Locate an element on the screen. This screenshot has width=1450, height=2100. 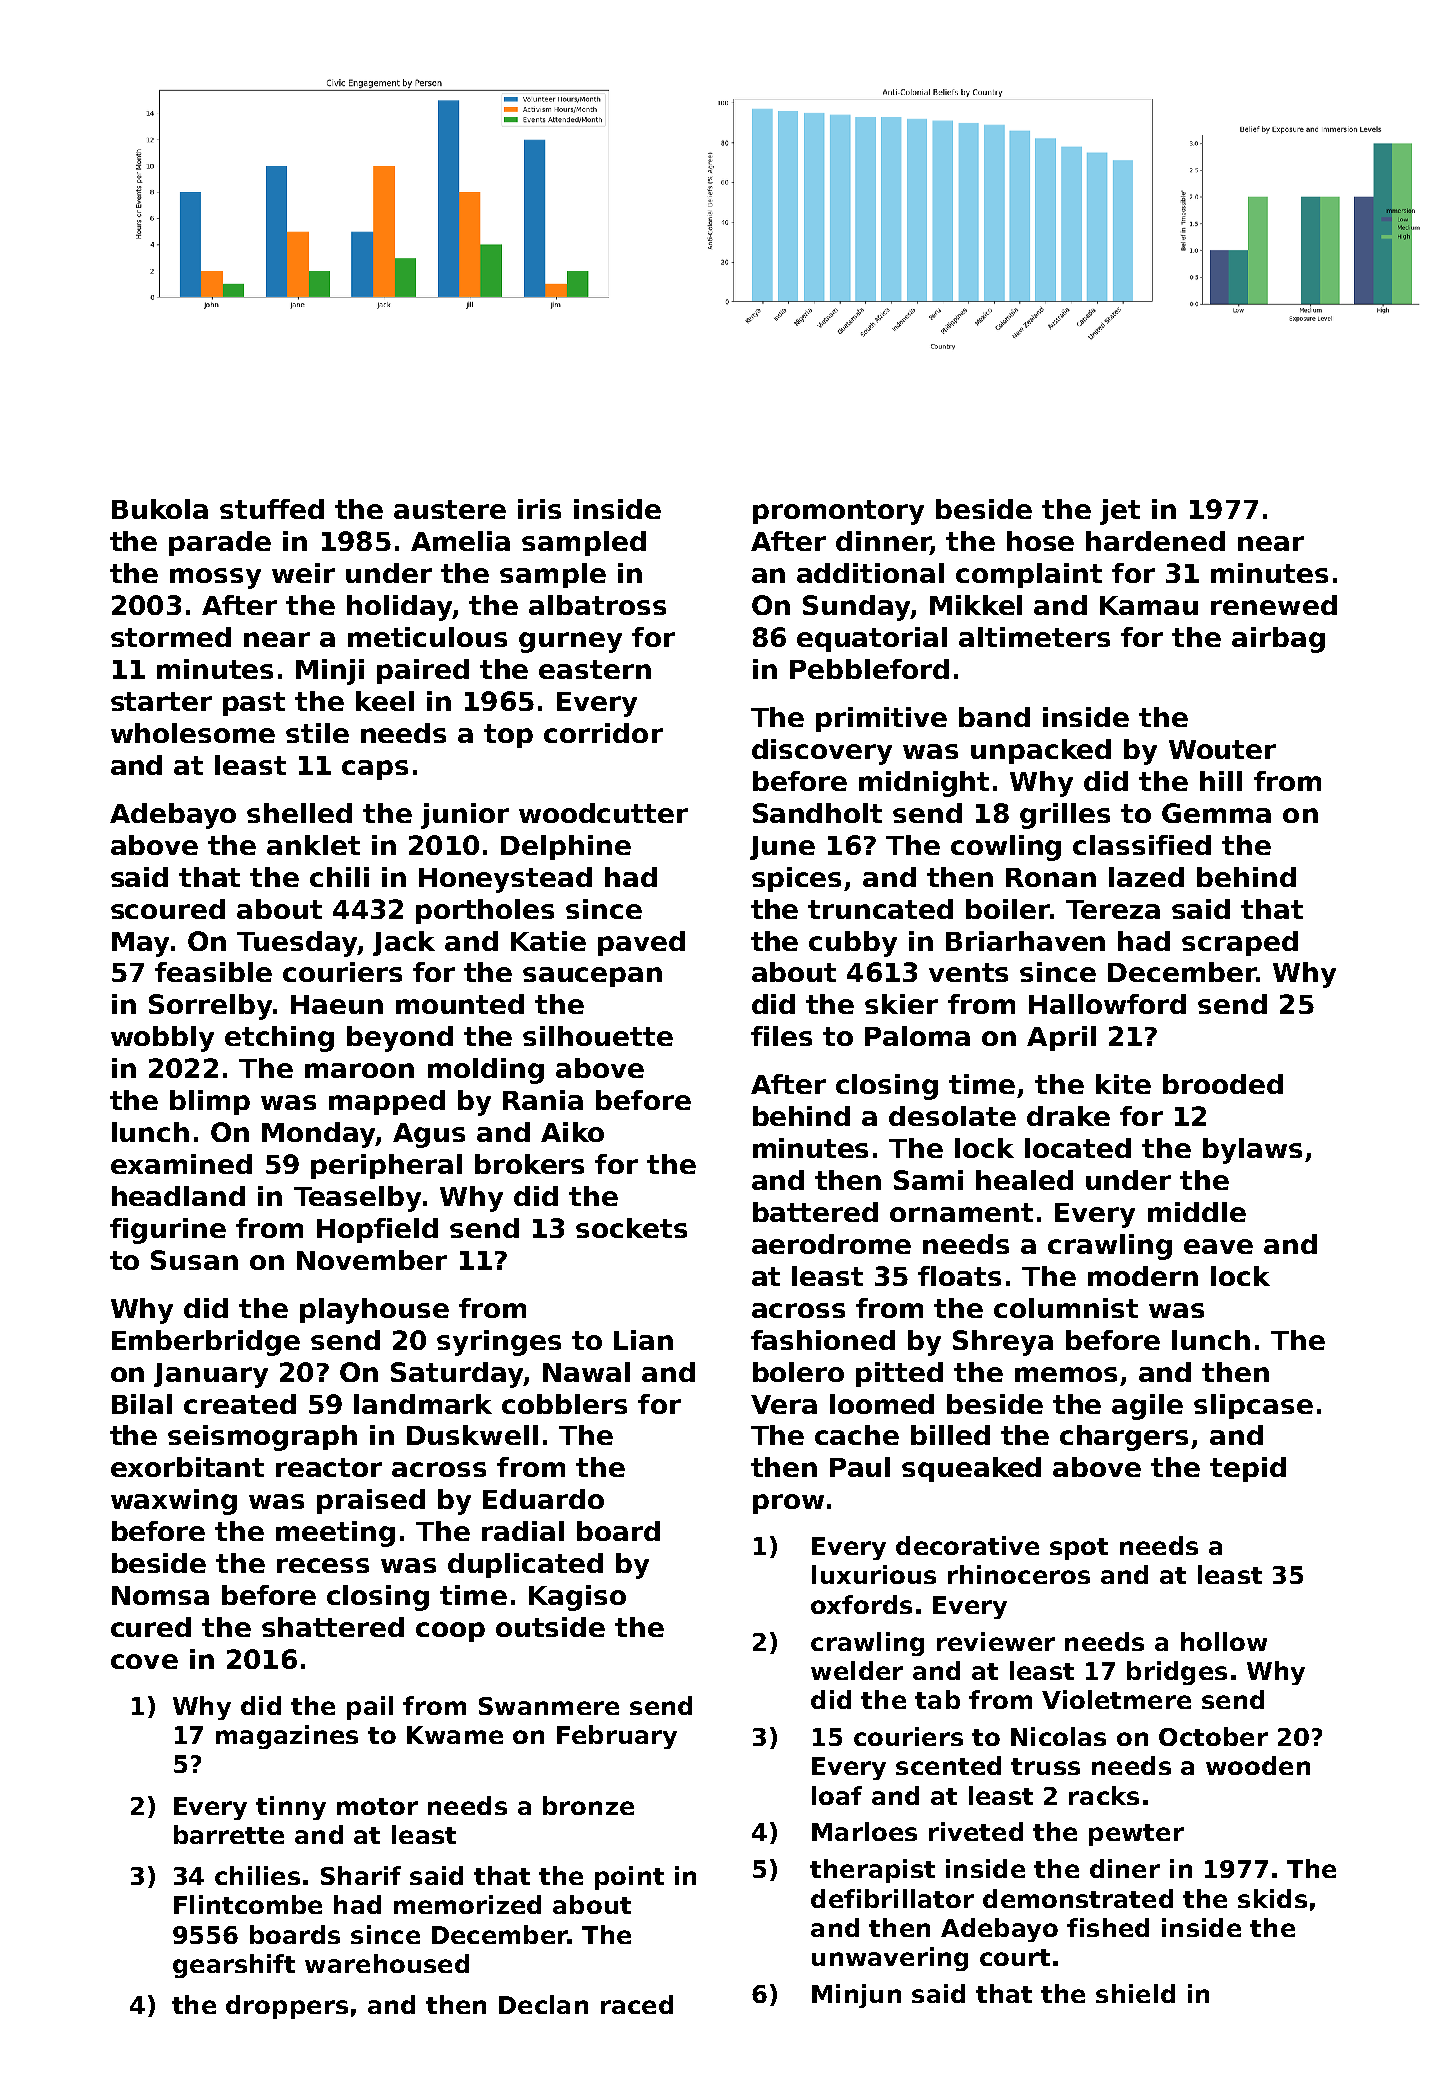
agile is located at coordinates (1147, 1407).
